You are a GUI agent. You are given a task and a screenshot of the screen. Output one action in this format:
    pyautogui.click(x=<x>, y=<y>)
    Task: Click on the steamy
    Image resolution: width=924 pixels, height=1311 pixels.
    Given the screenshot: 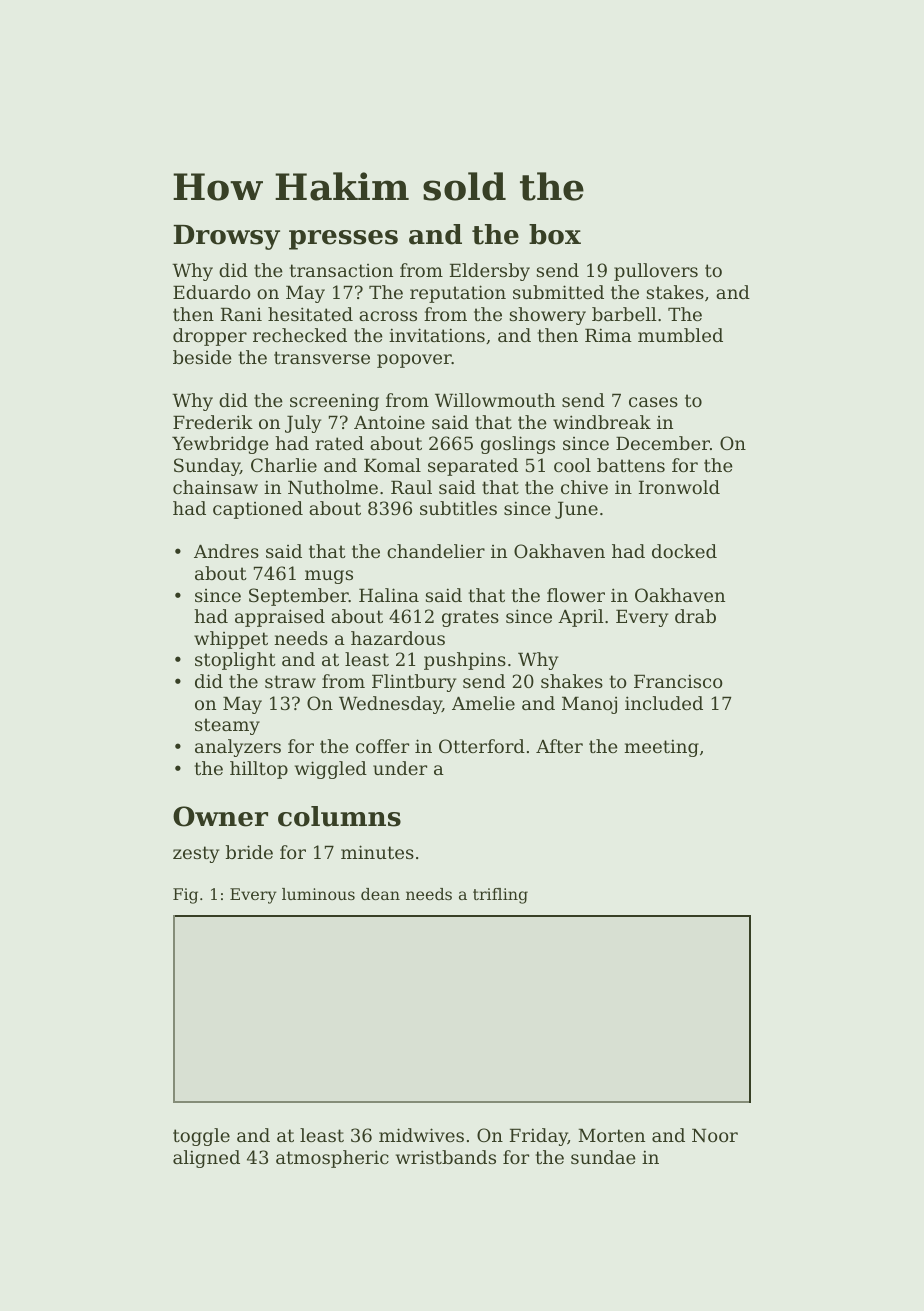 What is the action you would take?
    pyautogui.click(x=227, y=726)
